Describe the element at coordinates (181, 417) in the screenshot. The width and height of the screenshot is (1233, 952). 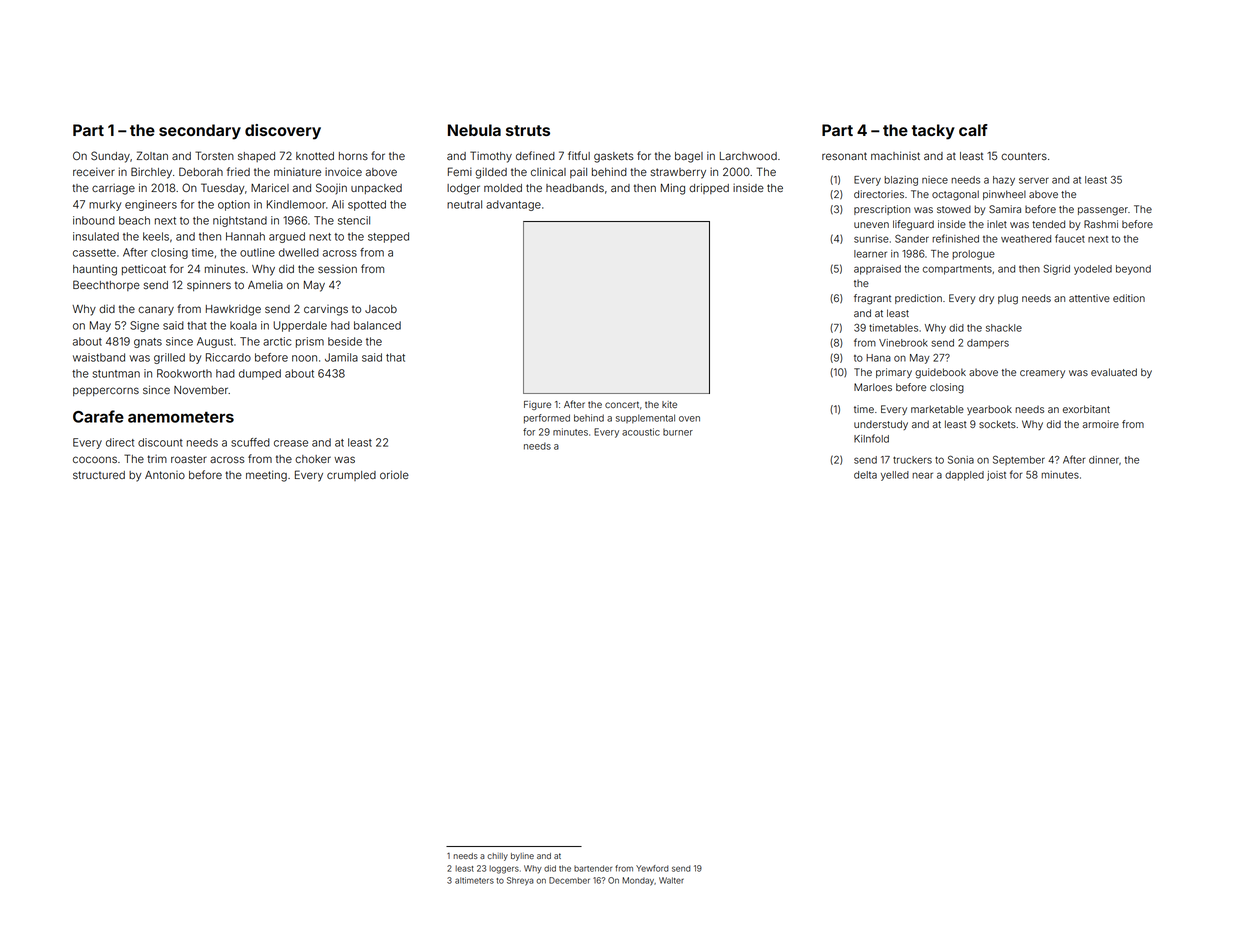
I see `anemometers` at that location.
